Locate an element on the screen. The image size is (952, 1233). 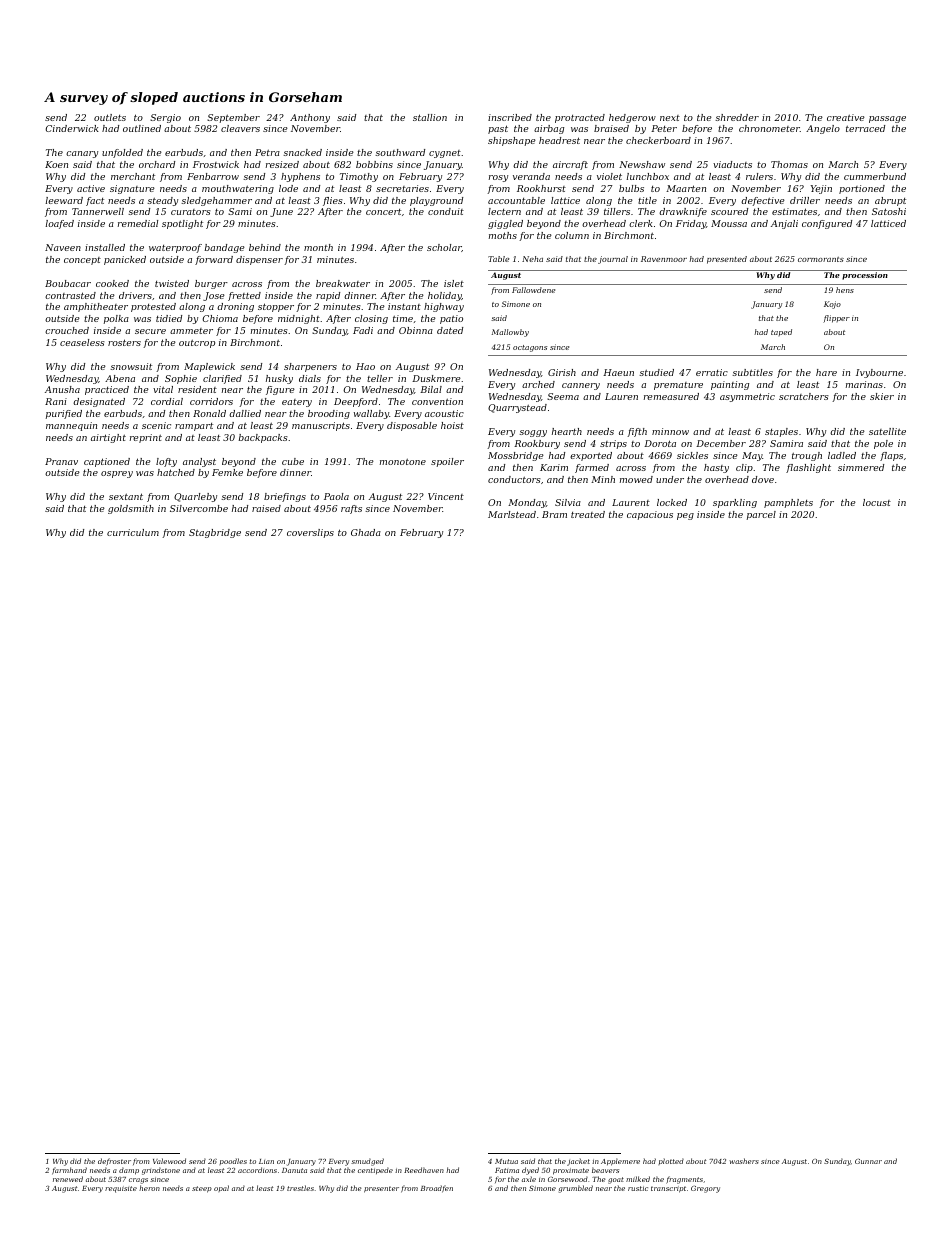
locust is located at coordinates (877, 502).
